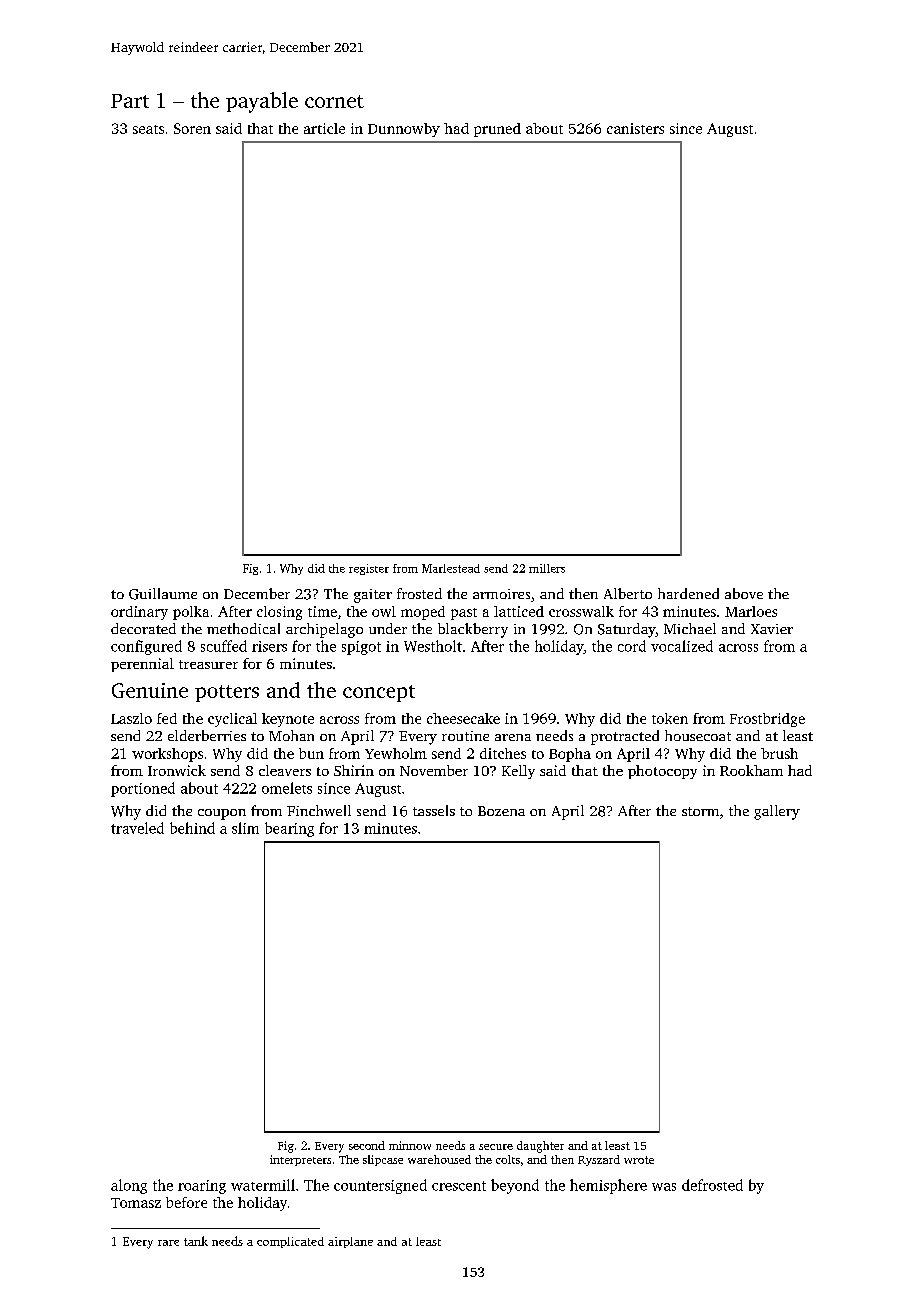 This screenshot has height=1308, width=924. I want to click on November, so click(434, 770).
